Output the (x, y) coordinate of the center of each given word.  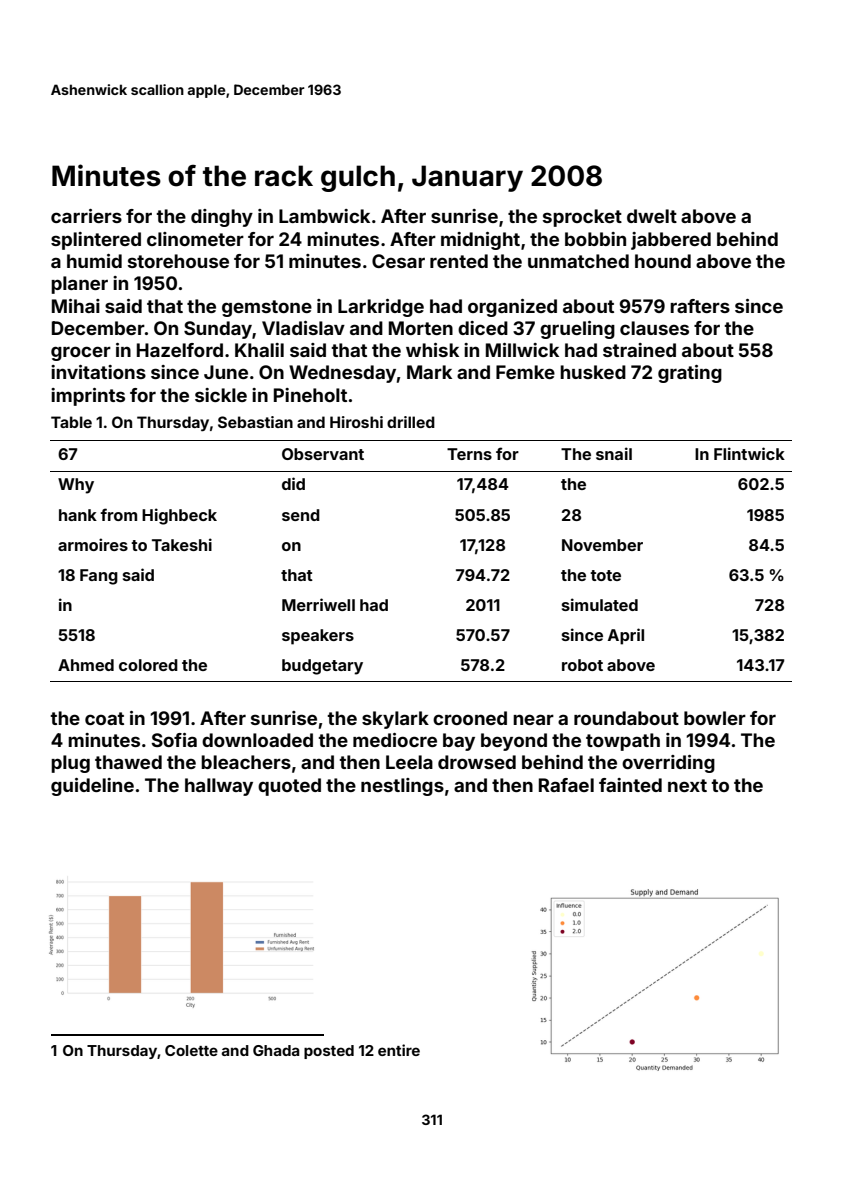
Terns (469, 454)
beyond (514, 742)
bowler (715, 718)
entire (399, 1050)
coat (104, 718)
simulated (600, 604)
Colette (191, 1050)
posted (329, 1052)
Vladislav (303, 328)
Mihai (76, 306)
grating (690, 374)
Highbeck (179, 516)
